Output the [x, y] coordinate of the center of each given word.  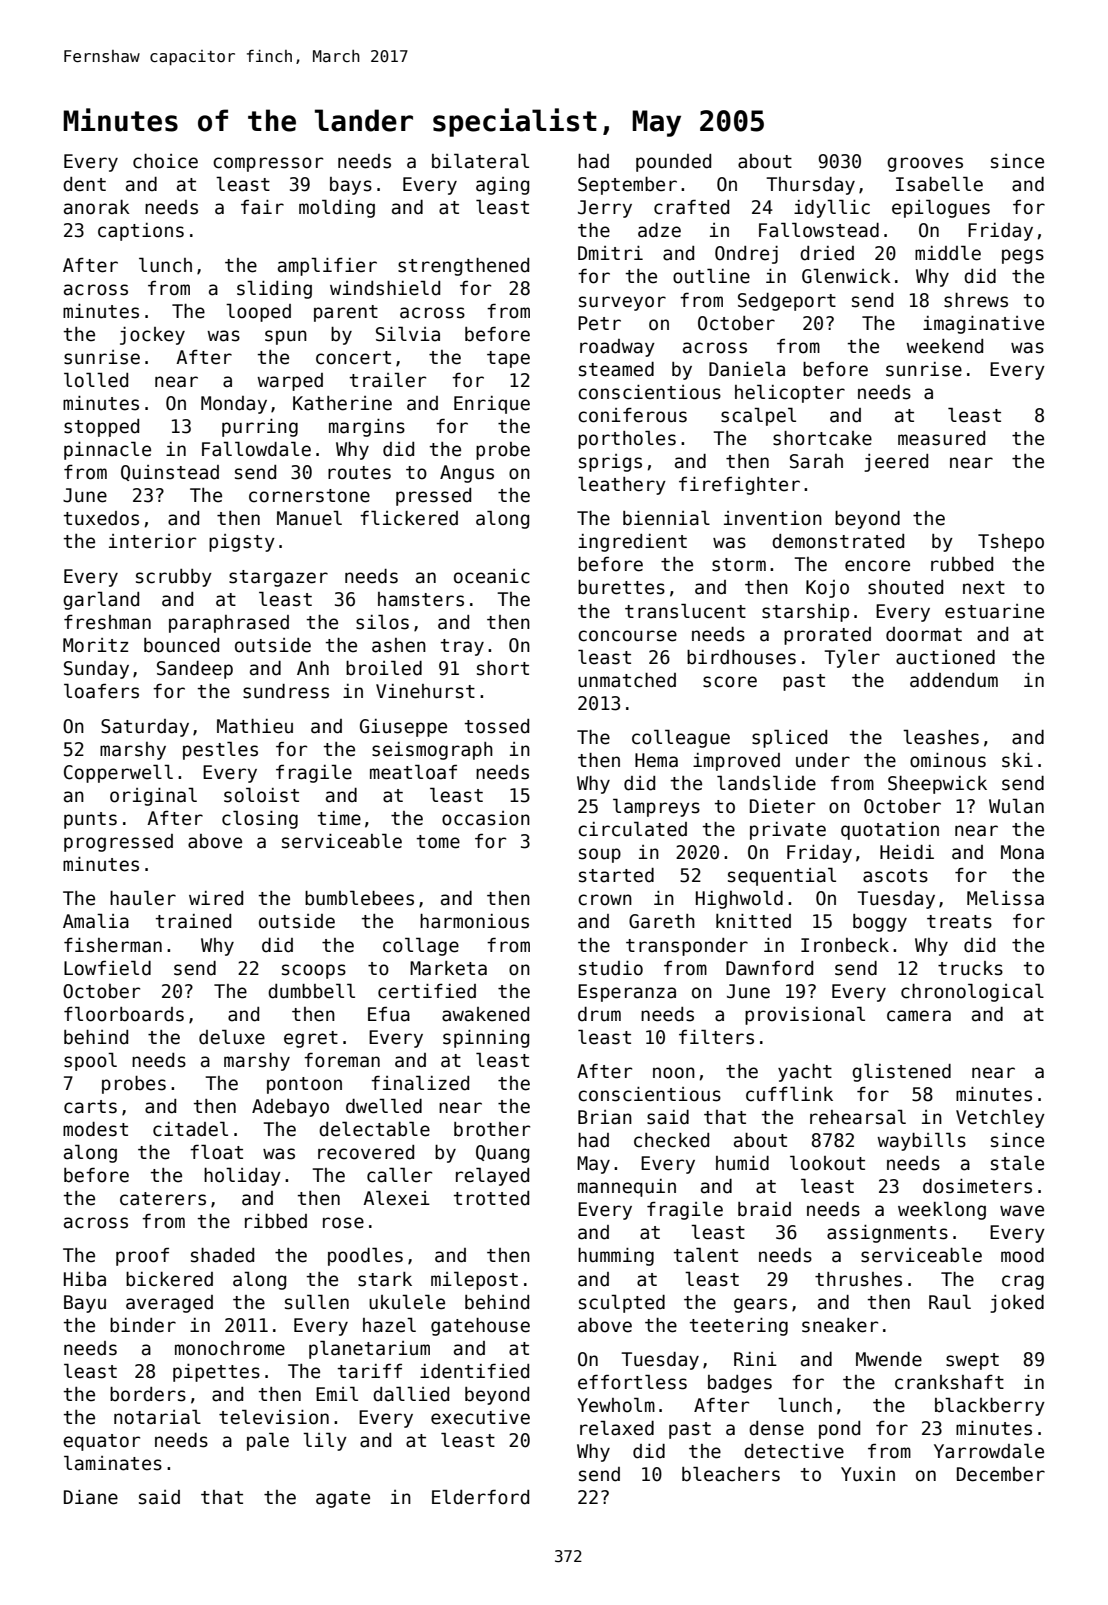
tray [462, 647]
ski [1017, 760]
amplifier [327, 266]
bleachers [731, 1474]
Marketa [448, 968]
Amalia [96, 921]
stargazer [278, 578]
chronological [972, 992]
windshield [385, 288]
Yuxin [868, 1474]
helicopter [790, 393]
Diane [91, 1497]
